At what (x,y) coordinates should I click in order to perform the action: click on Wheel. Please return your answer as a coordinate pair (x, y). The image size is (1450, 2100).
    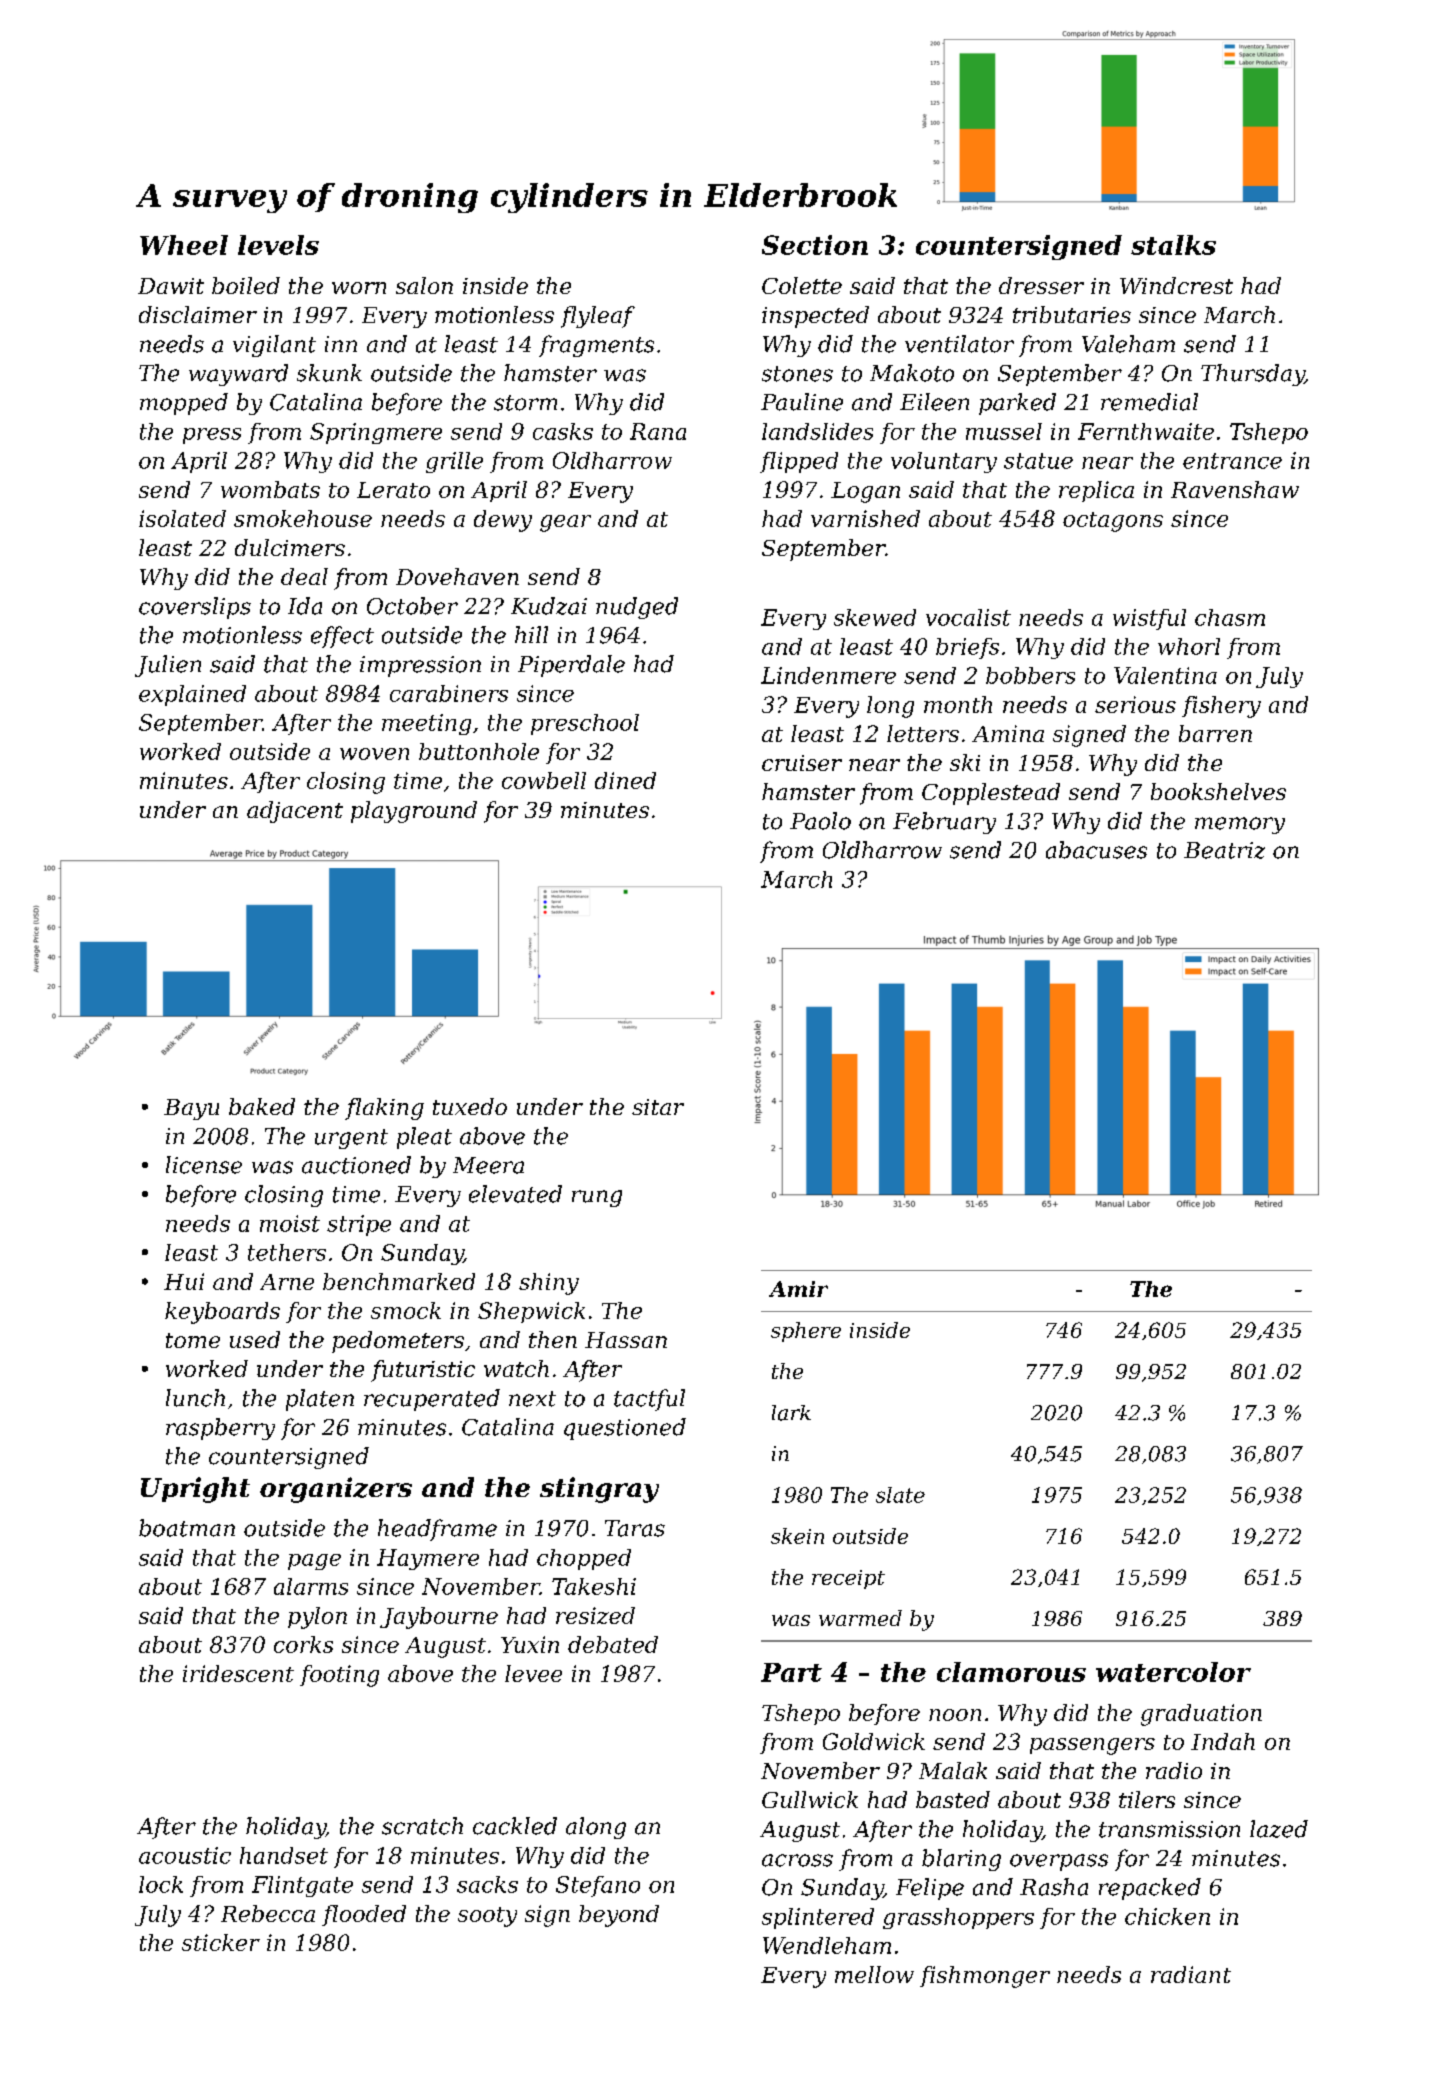
    Looking at the image, I should click on (184, 245).
